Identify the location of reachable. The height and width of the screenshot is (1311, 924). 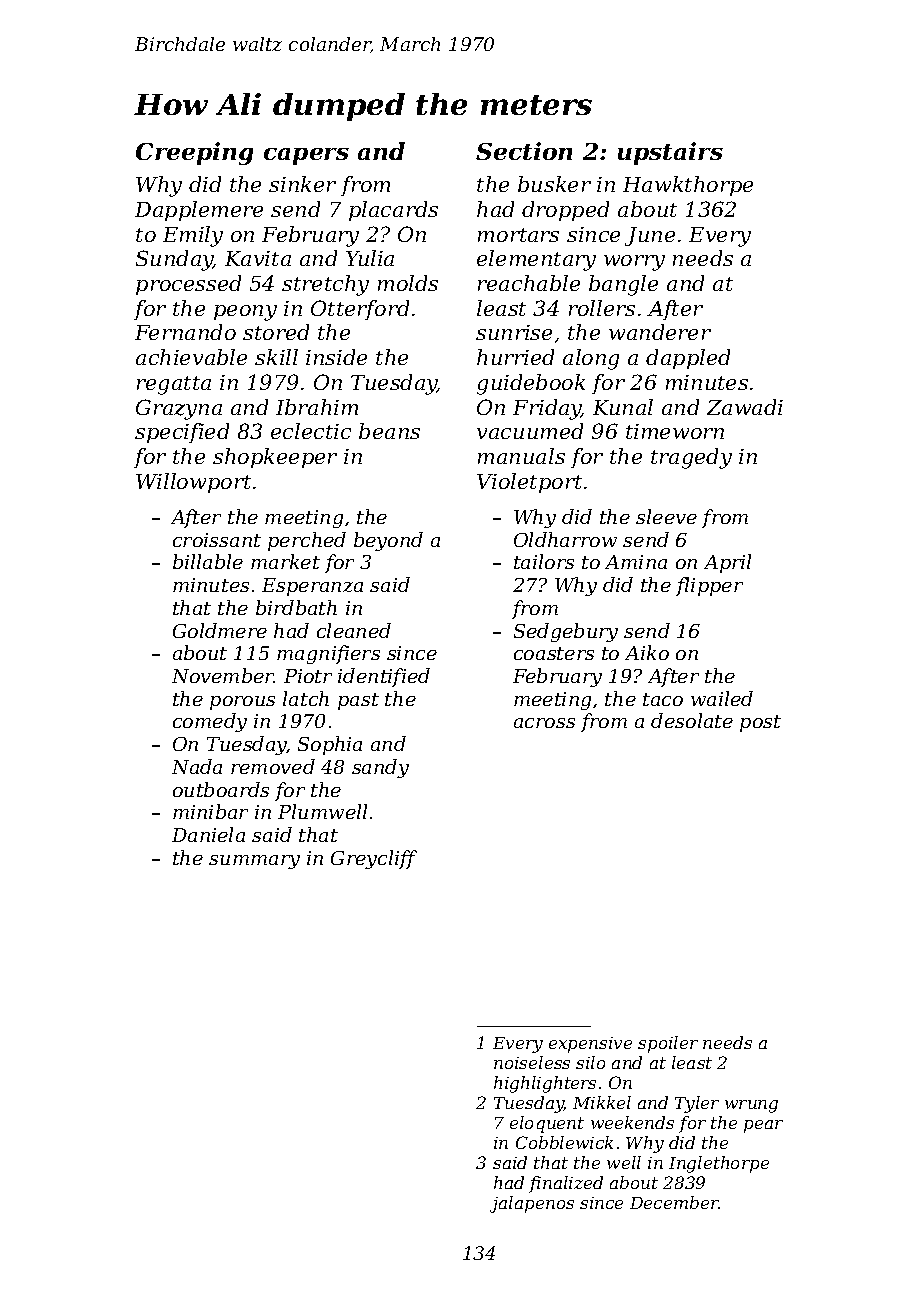
(529, 283).
